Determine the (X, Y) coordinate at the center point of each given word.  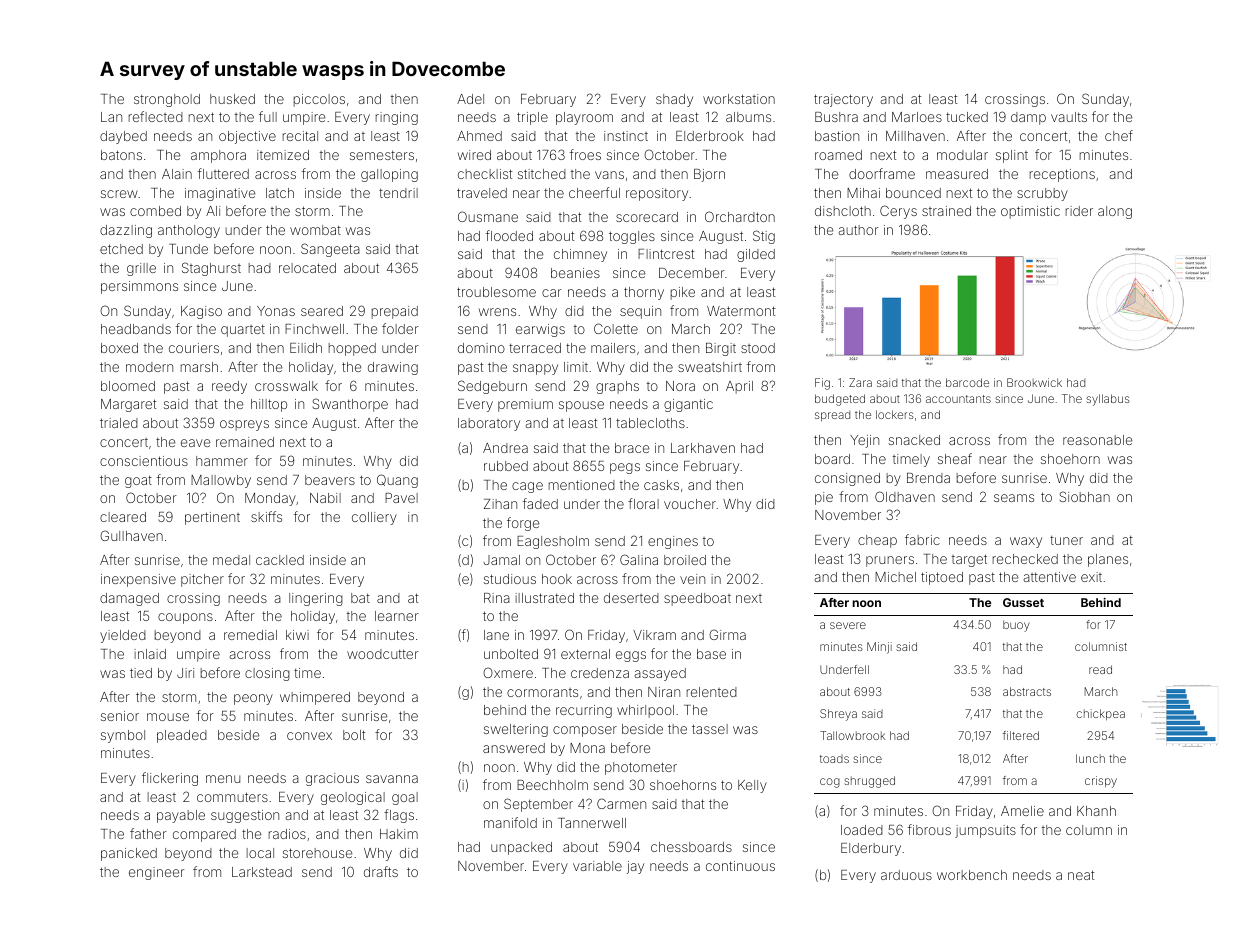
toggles (632, 237)
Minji (879, 648)
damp (1028, 118)
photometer (641, 768)
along (1115, 212)
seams (1014, 498)
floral (643, 503)
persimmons (139, 287)
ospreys (244, 425)
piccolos (319, 100)
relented (712, 692)
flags (399, 816)
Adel (470, 99)
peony (253, 699)
